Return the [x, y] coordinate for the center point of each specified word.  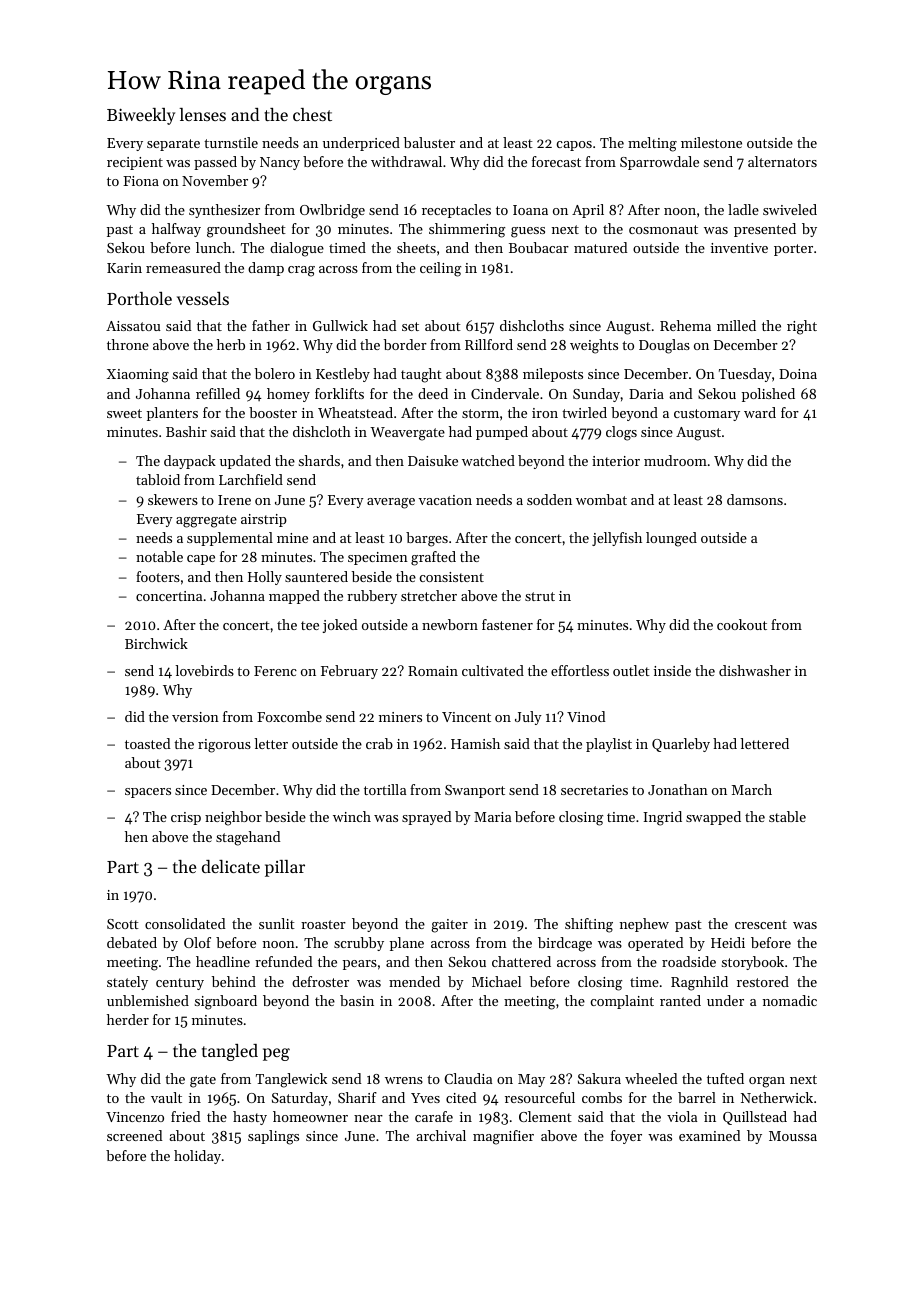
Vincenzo [135, 1117]
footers [158, 576]
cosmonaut [663, 229]
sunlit [277, 923]
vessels [203, 298]
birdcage [565, 944]
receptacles [456, 211]
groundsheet [246, 230]
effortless [580, 670]
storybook [753, 963]
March [752, 789]
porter [793, 250]
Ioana [530, 210]
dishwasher [755, 670]
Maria [492, 817]
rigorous [224, 746]
